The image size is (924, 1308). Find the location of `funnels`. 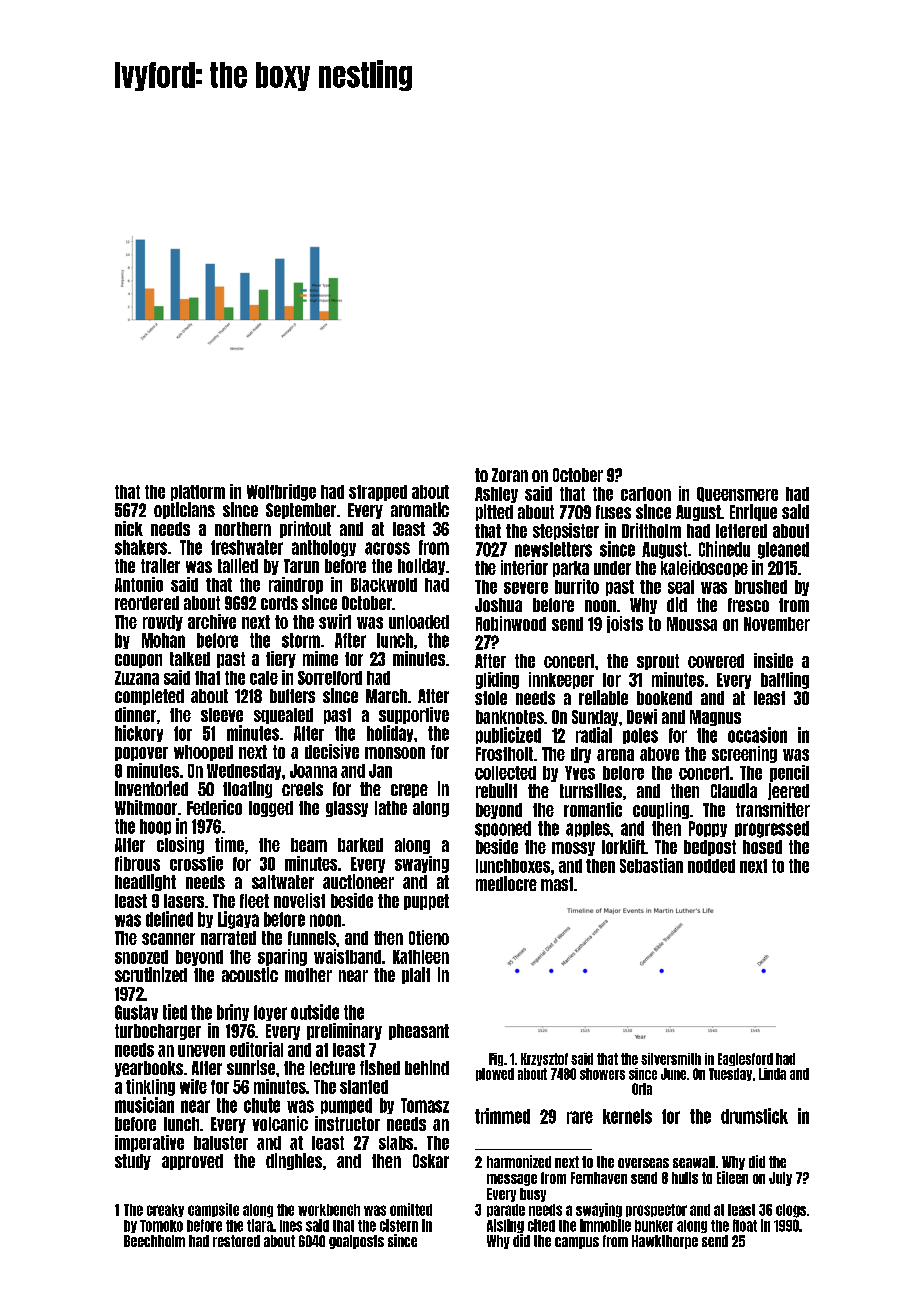

funnels is located at coordinates (312, 938).
